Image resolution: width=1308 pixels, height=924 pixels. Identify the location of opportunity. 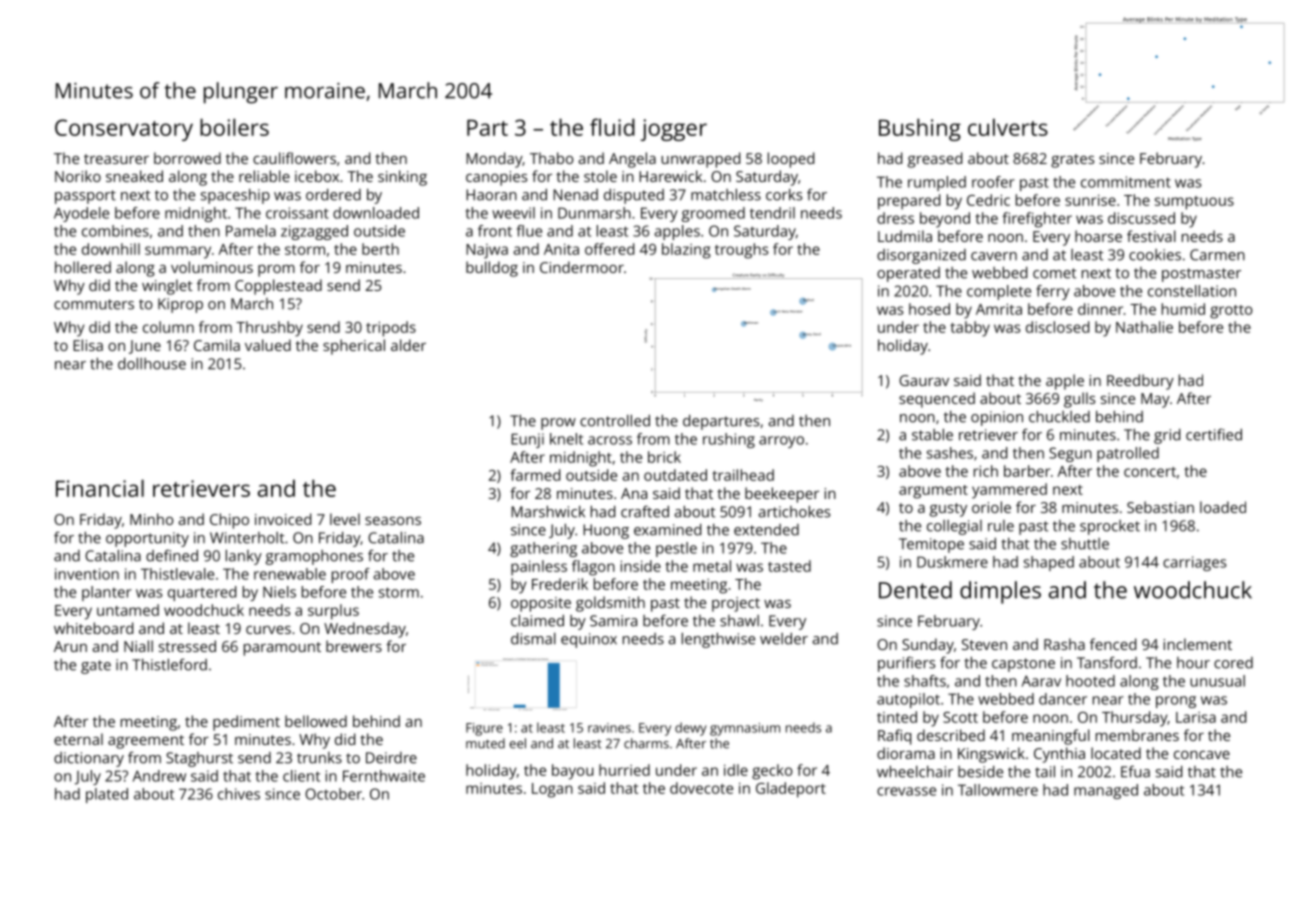
(147, 539).
